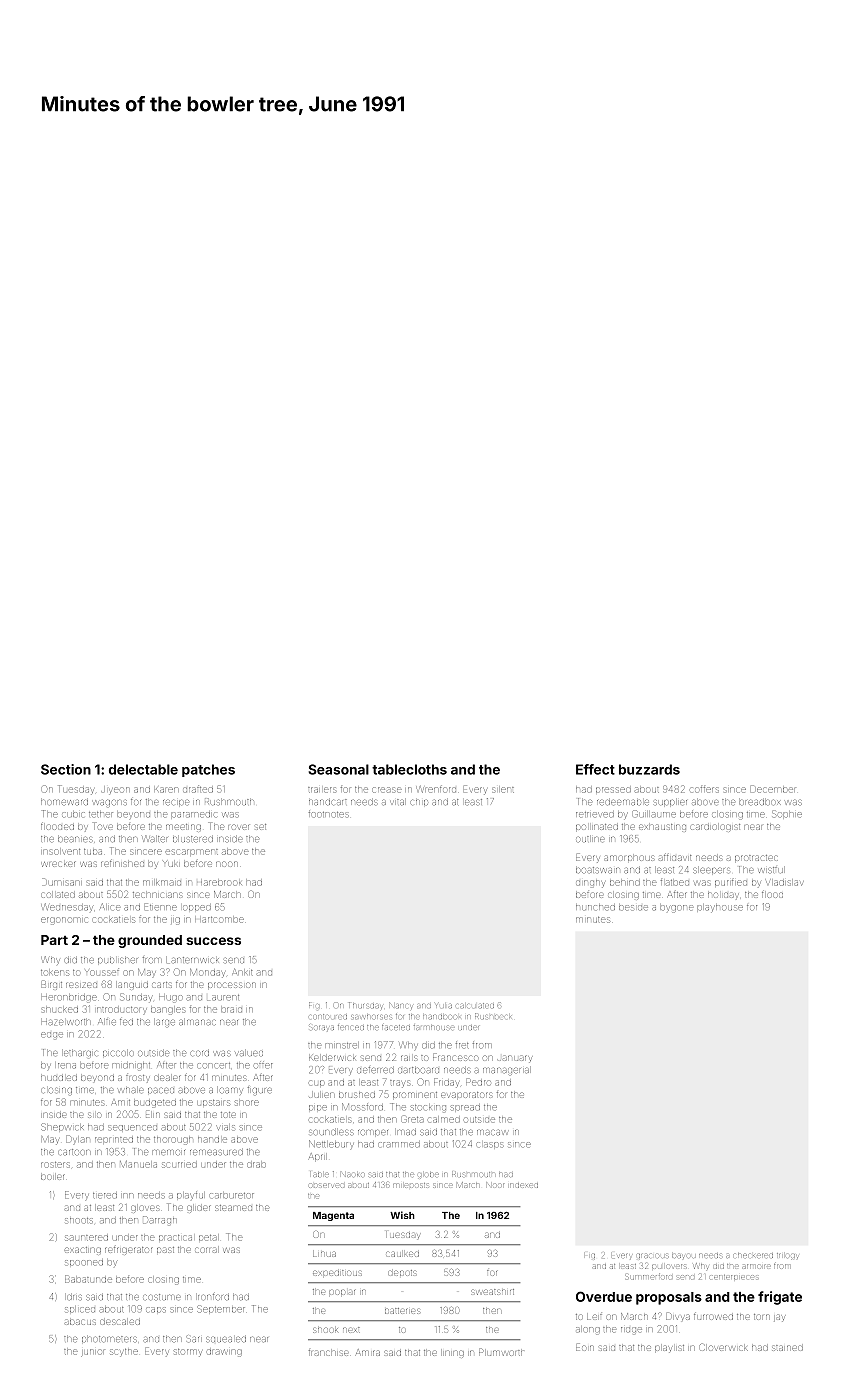  I want to click on expeditious, so click(337, 1273).
